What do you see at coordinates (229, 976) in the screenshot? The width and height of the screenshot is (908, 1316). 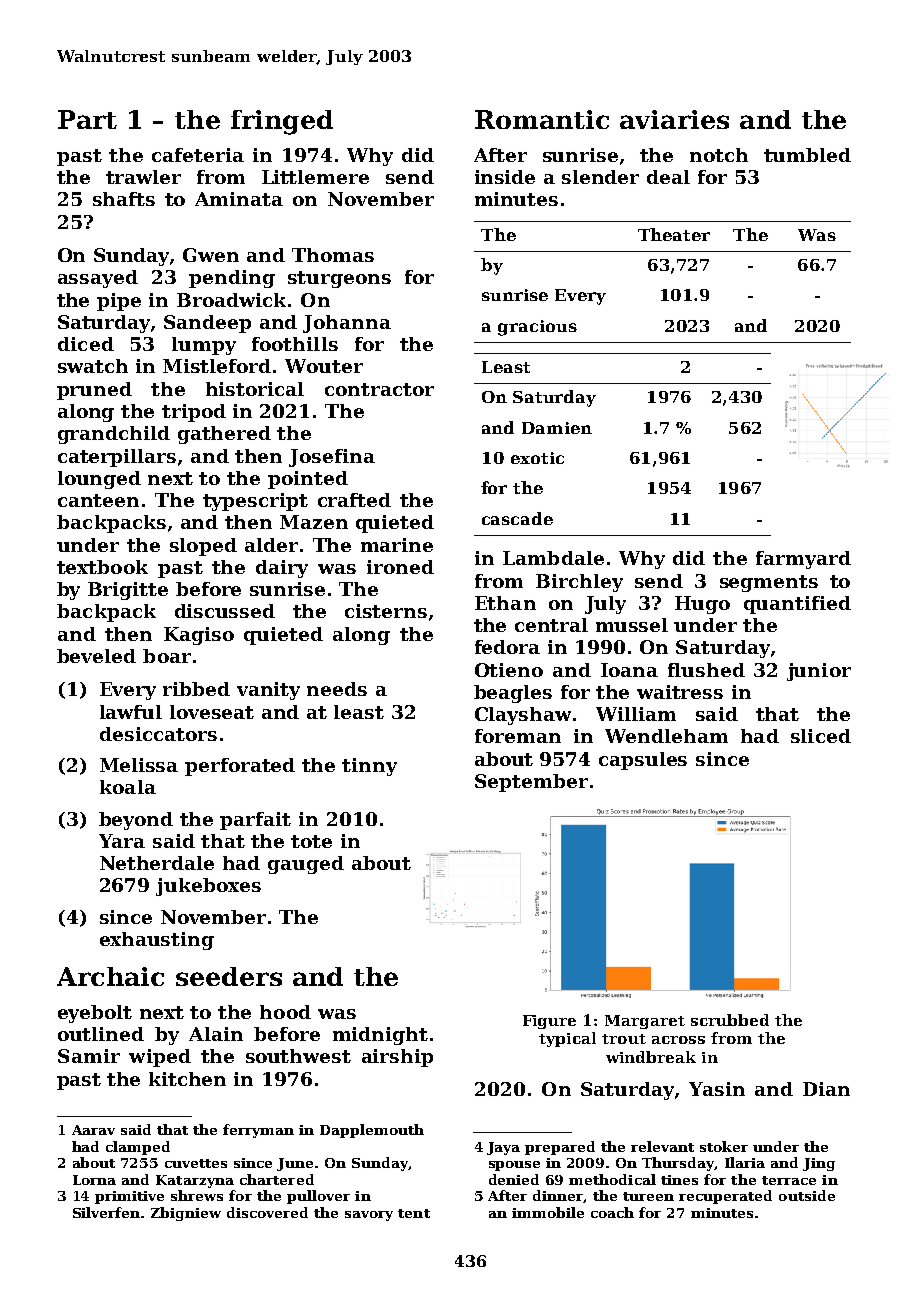 I see `seeders` at bounding box center [229, 976].
